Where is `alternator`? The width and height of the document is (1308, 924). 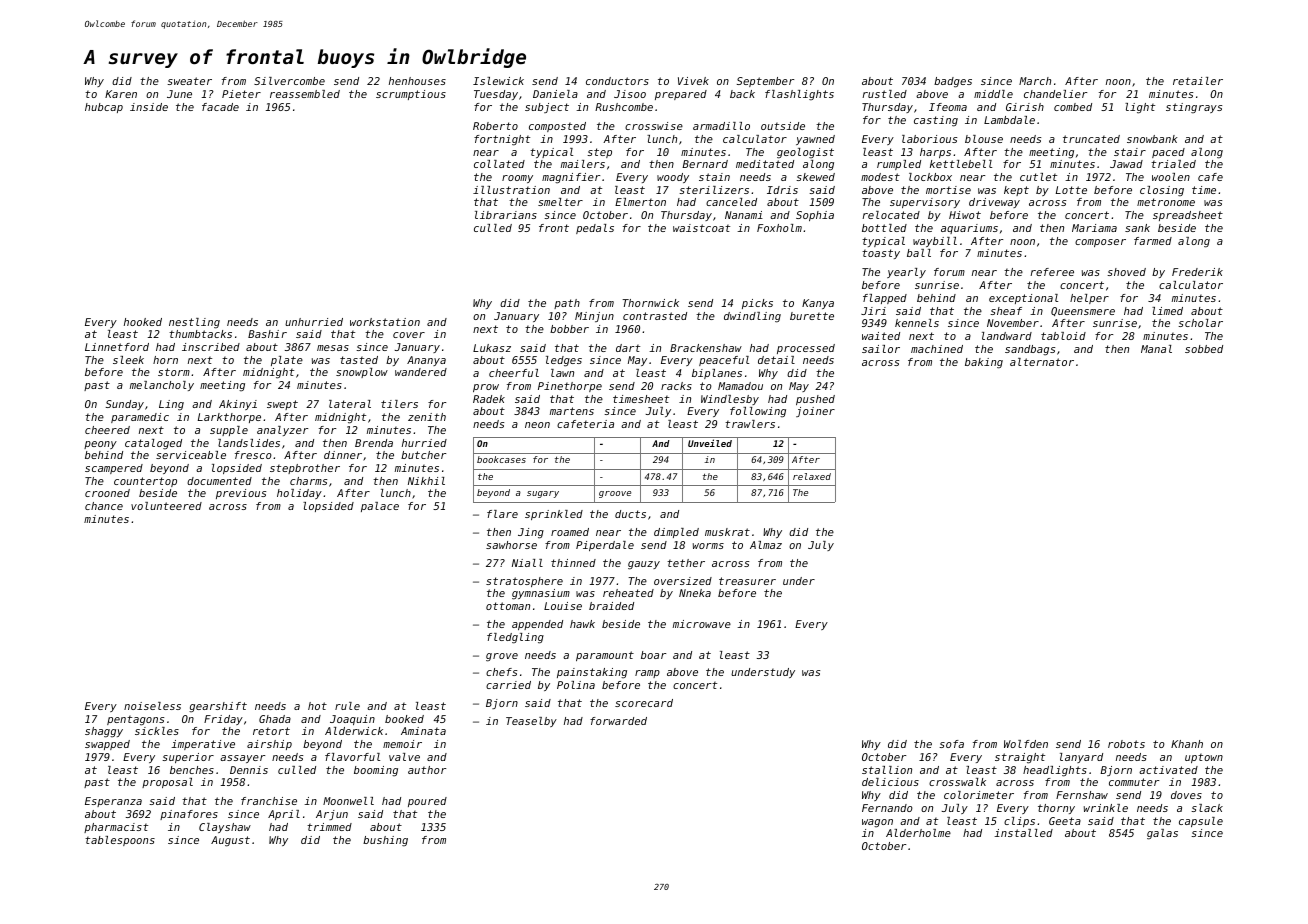
alternator is located at coordinates (1042, 362).
